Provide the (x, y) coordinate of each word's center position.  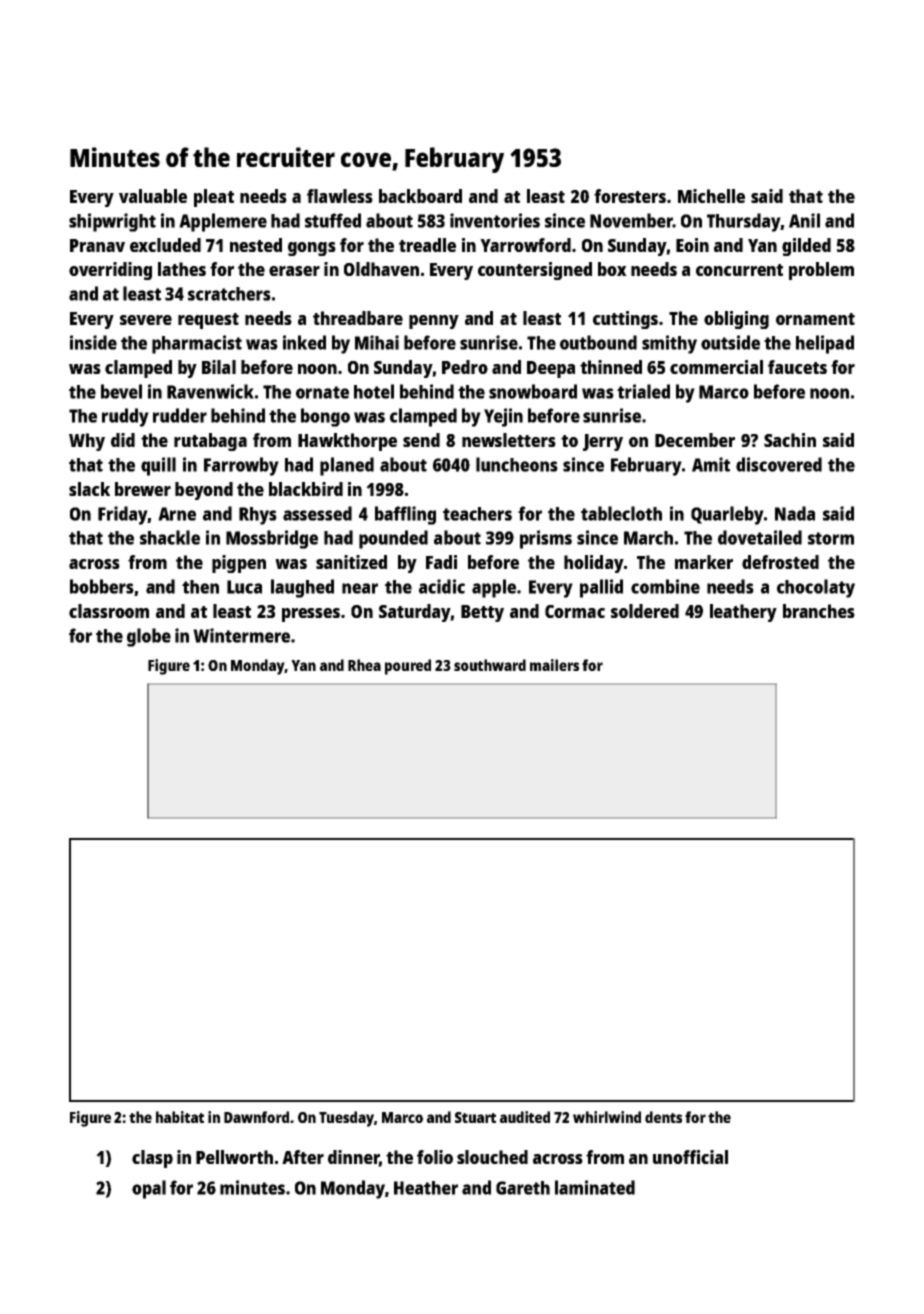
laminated (595, 1187)
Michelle (711, 196)
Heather (426, 1188)
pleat (214, 198)
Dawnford (256, 1117)
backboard (420, 196)
